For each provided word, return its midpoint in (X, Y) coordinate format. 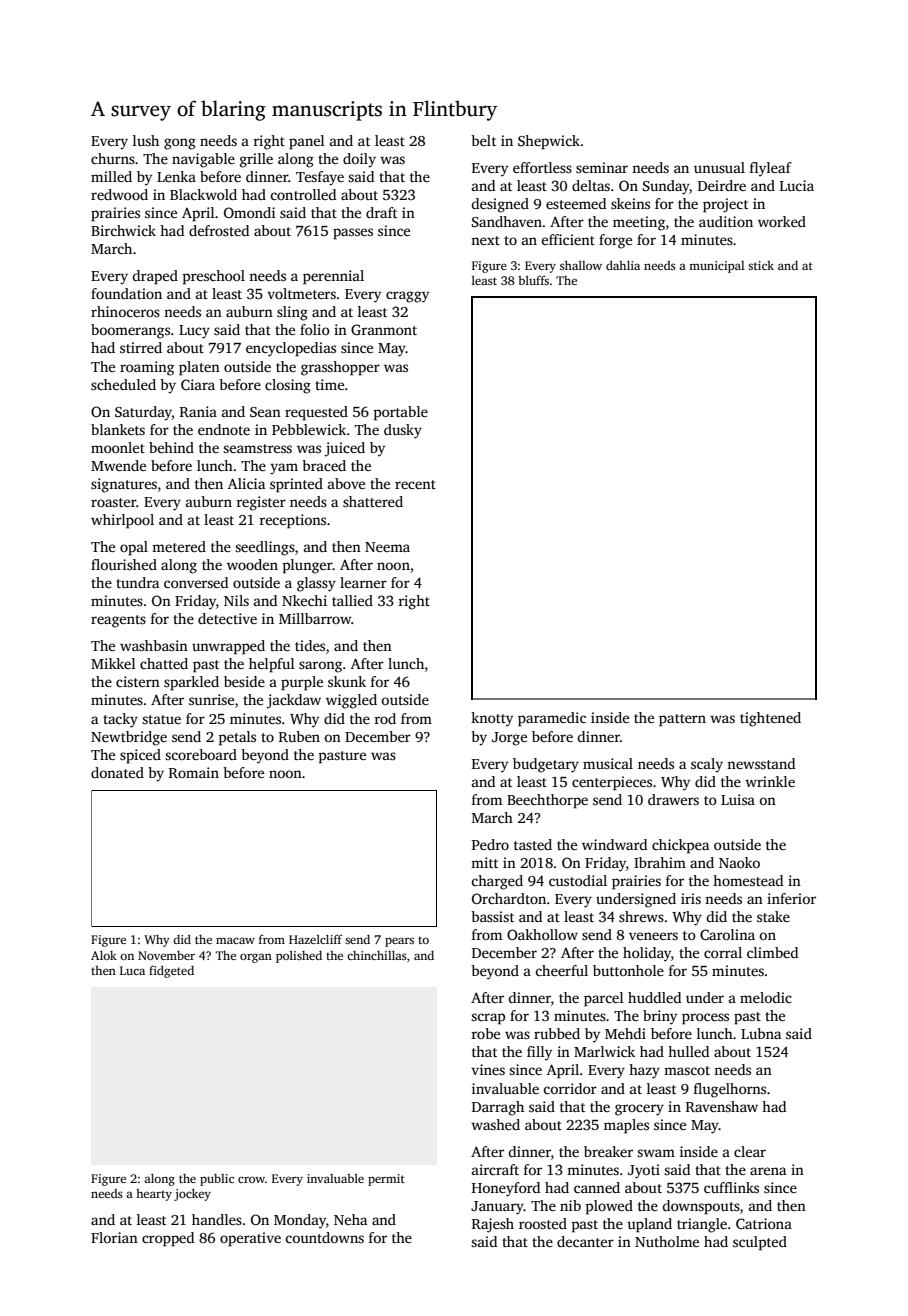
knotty (492, 719)
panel (307, 142)
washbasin (154, 645)
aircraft (495, 1169)
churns (113, 158)
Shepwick (549, 142)
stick (761, 265)
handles (217, 1219)
